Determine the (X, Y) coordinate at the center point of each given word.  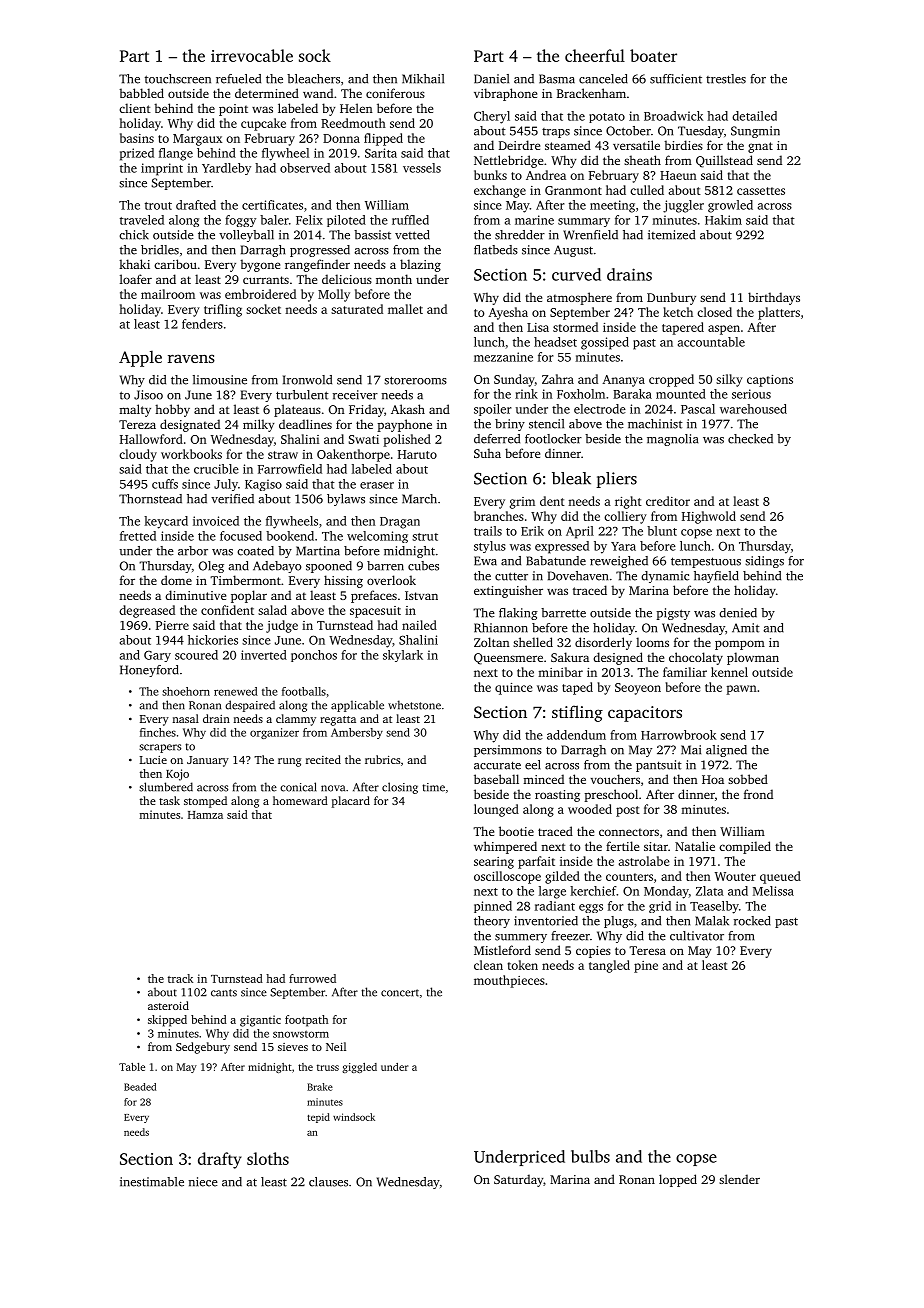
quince (514, 689)
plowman (753, 658)
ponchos (314, 656)
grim (522, 503)
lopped (678, 1180)
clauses (328, 1182)
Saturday (518, 1180)
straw (283, 455)
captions (770, 381)
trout (158, 206)
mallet (405, 309)
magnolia (672, 440)
